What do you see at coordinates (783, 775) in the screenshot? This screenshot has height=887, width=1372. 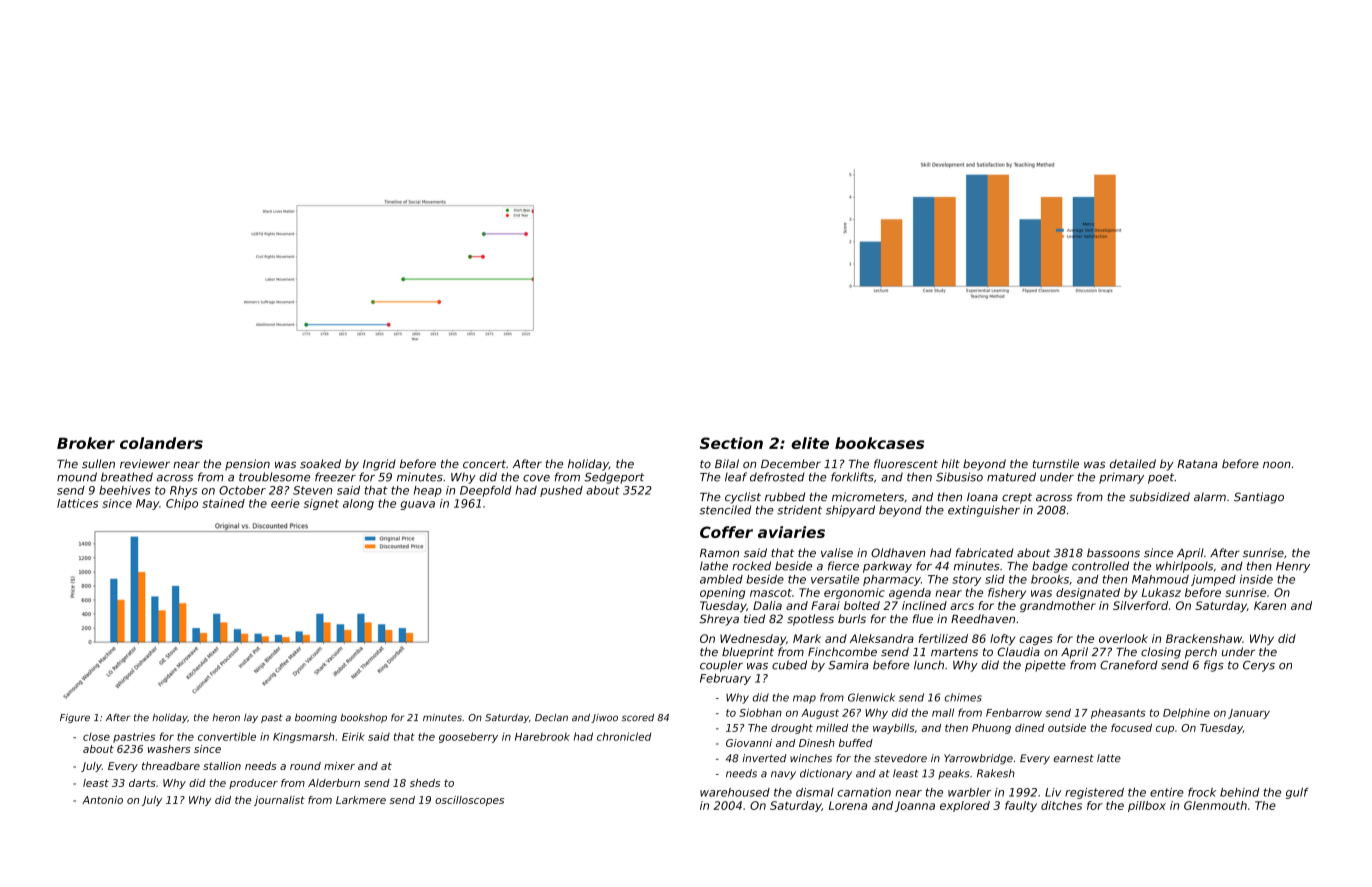 I see `navy` at bounding box center [783, 775].
